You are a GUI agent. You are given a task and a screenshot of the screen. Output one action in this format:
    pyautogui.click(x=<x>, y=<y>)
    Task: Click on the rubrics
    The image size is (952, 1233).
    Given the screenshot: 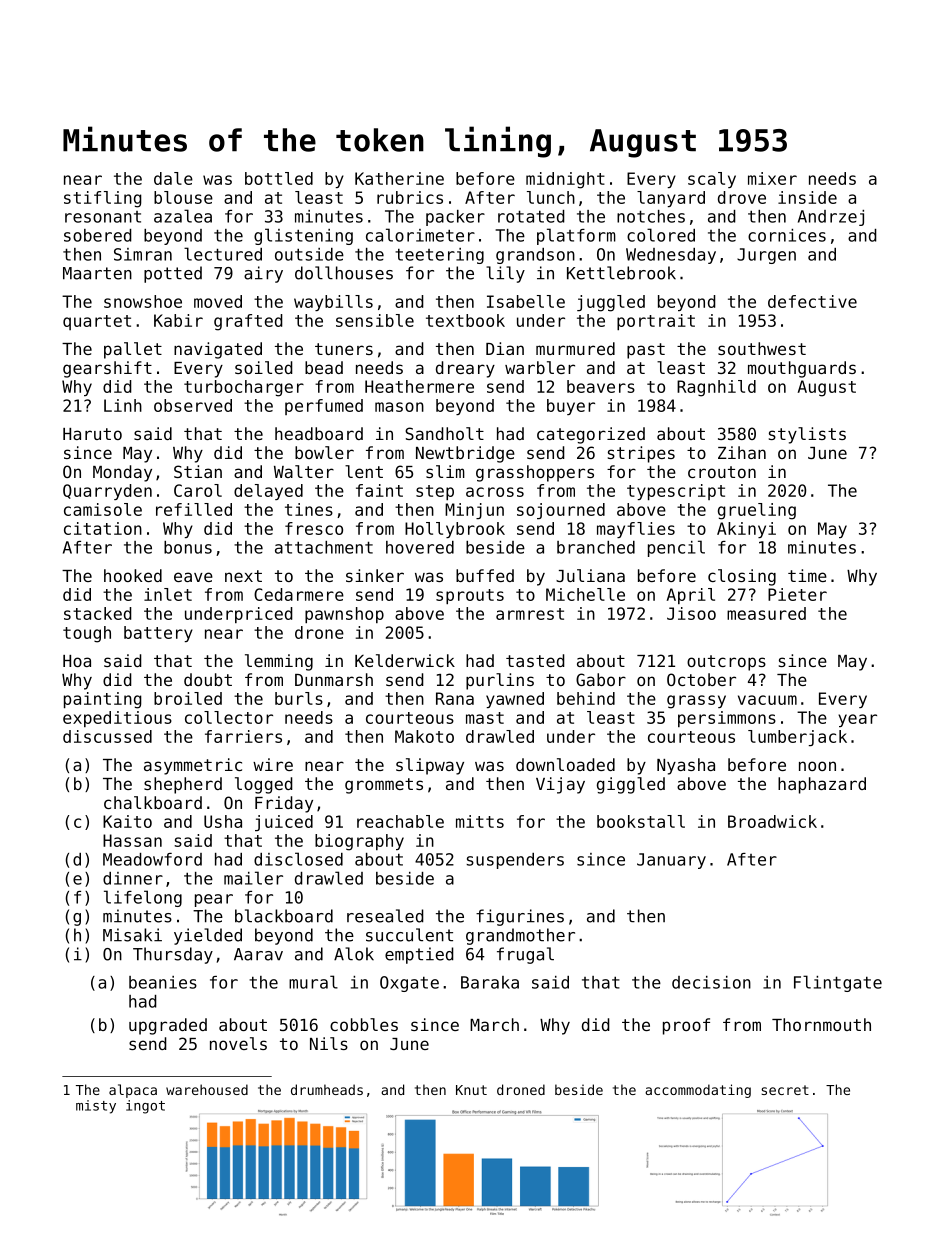 What is the action you would take?
    pyautogui.click(x=410, y=197)
